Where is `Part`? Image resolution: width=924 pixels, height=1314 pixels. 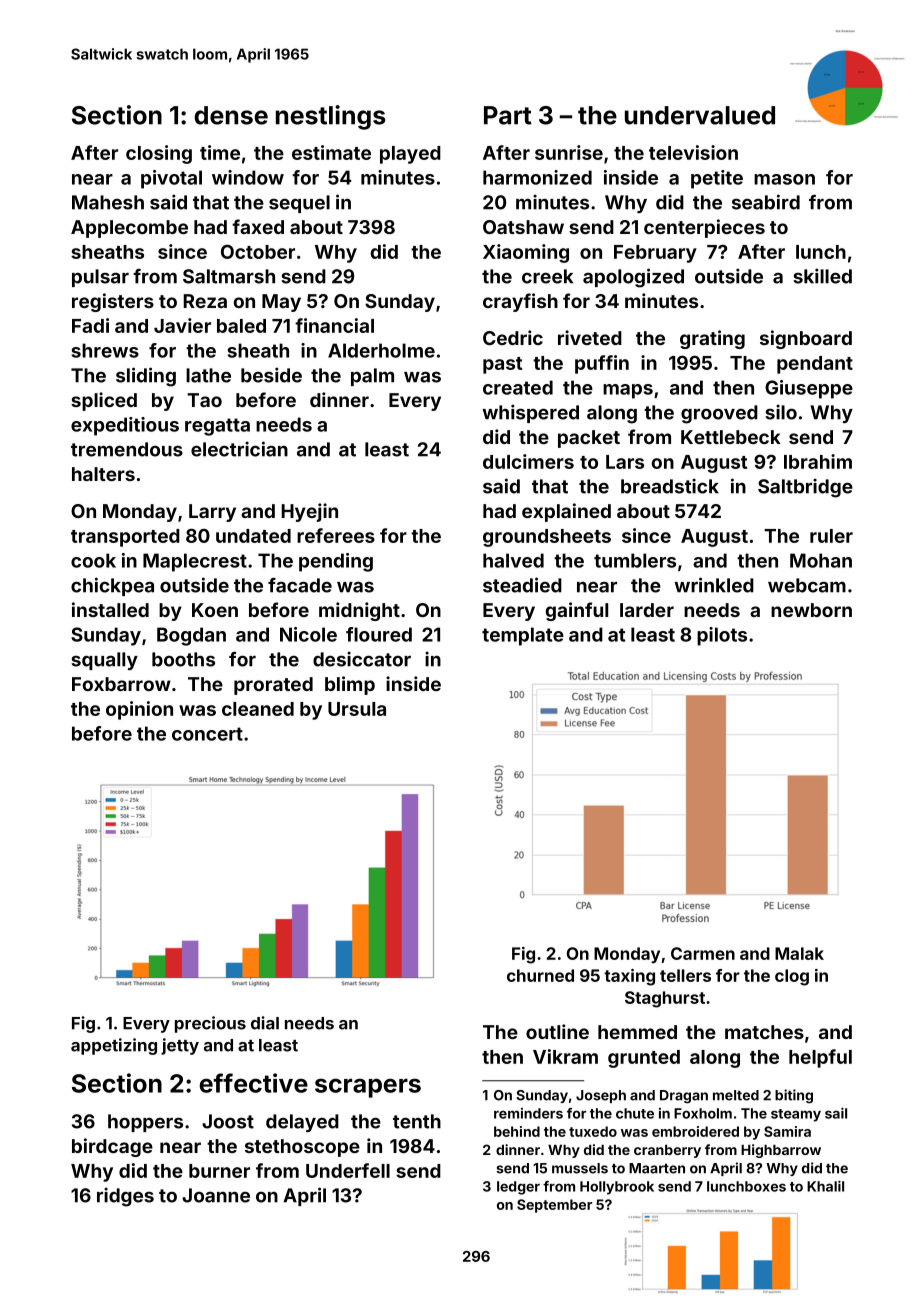
Part is located at coordinates (508, 115).
